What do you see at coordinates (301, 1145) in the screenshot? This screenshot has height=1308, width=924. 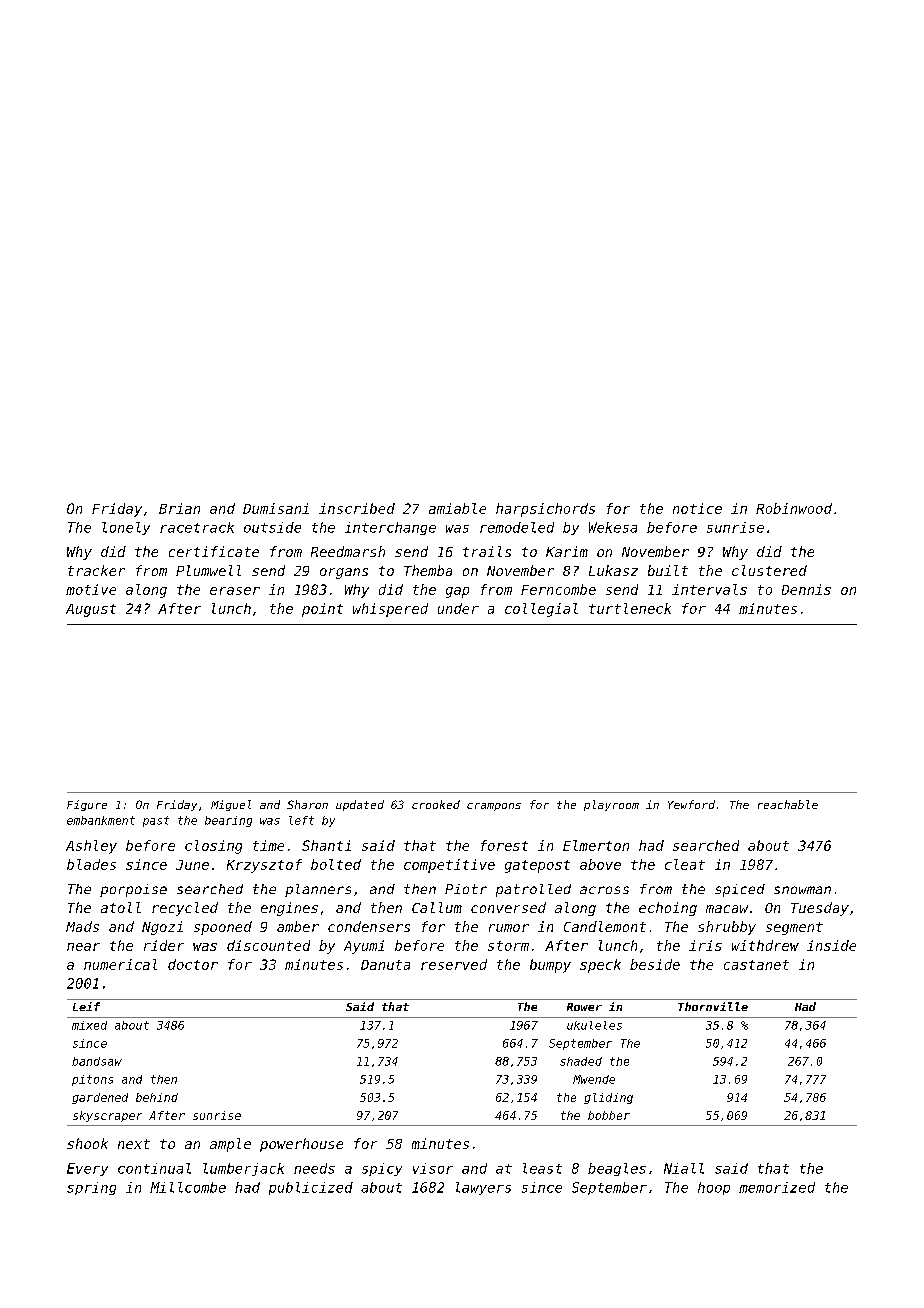 I see `powerhouse` at bounding box center [301, 1145].
